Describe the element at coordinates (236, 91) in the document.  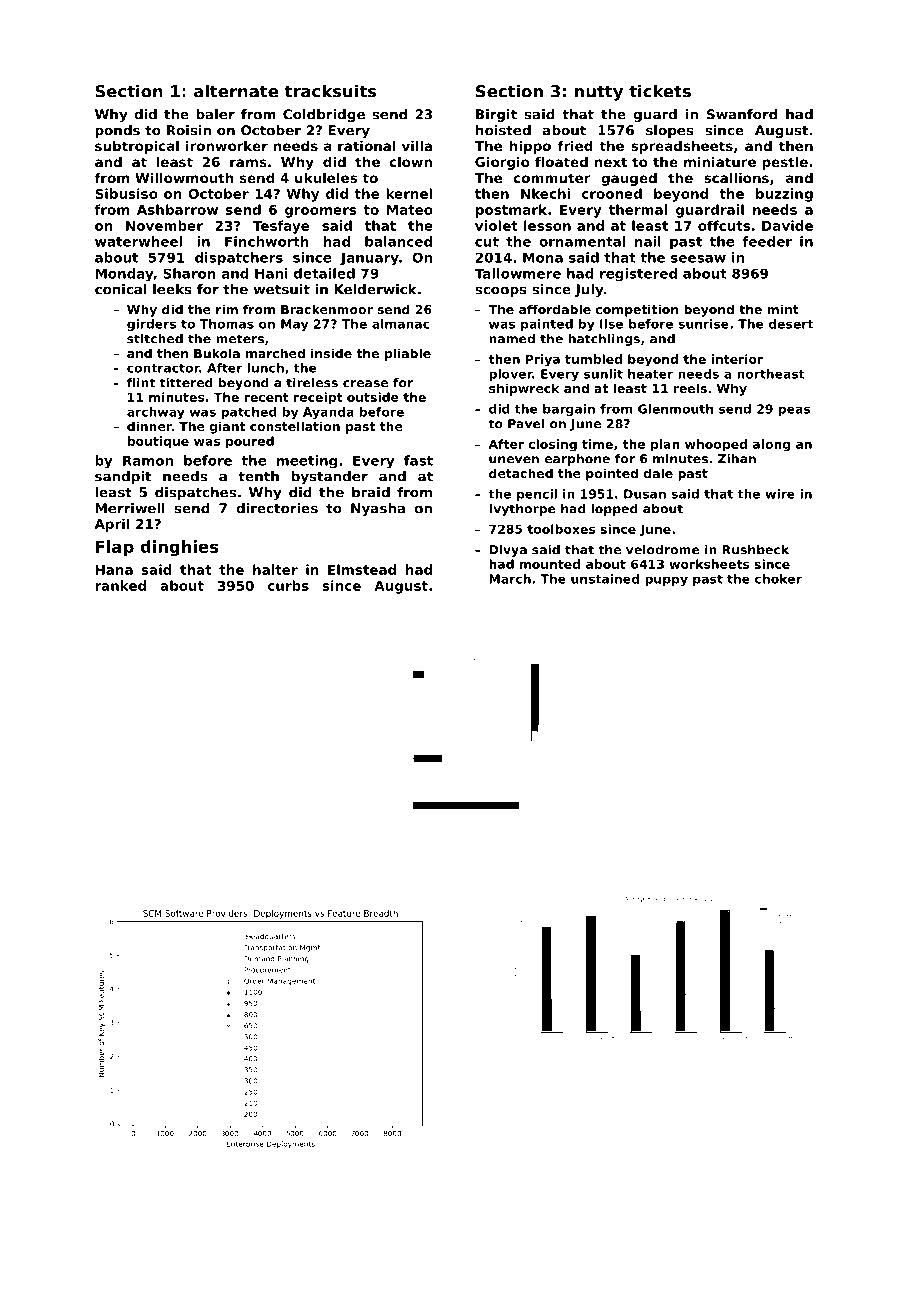
I see `alternate` at that location.
